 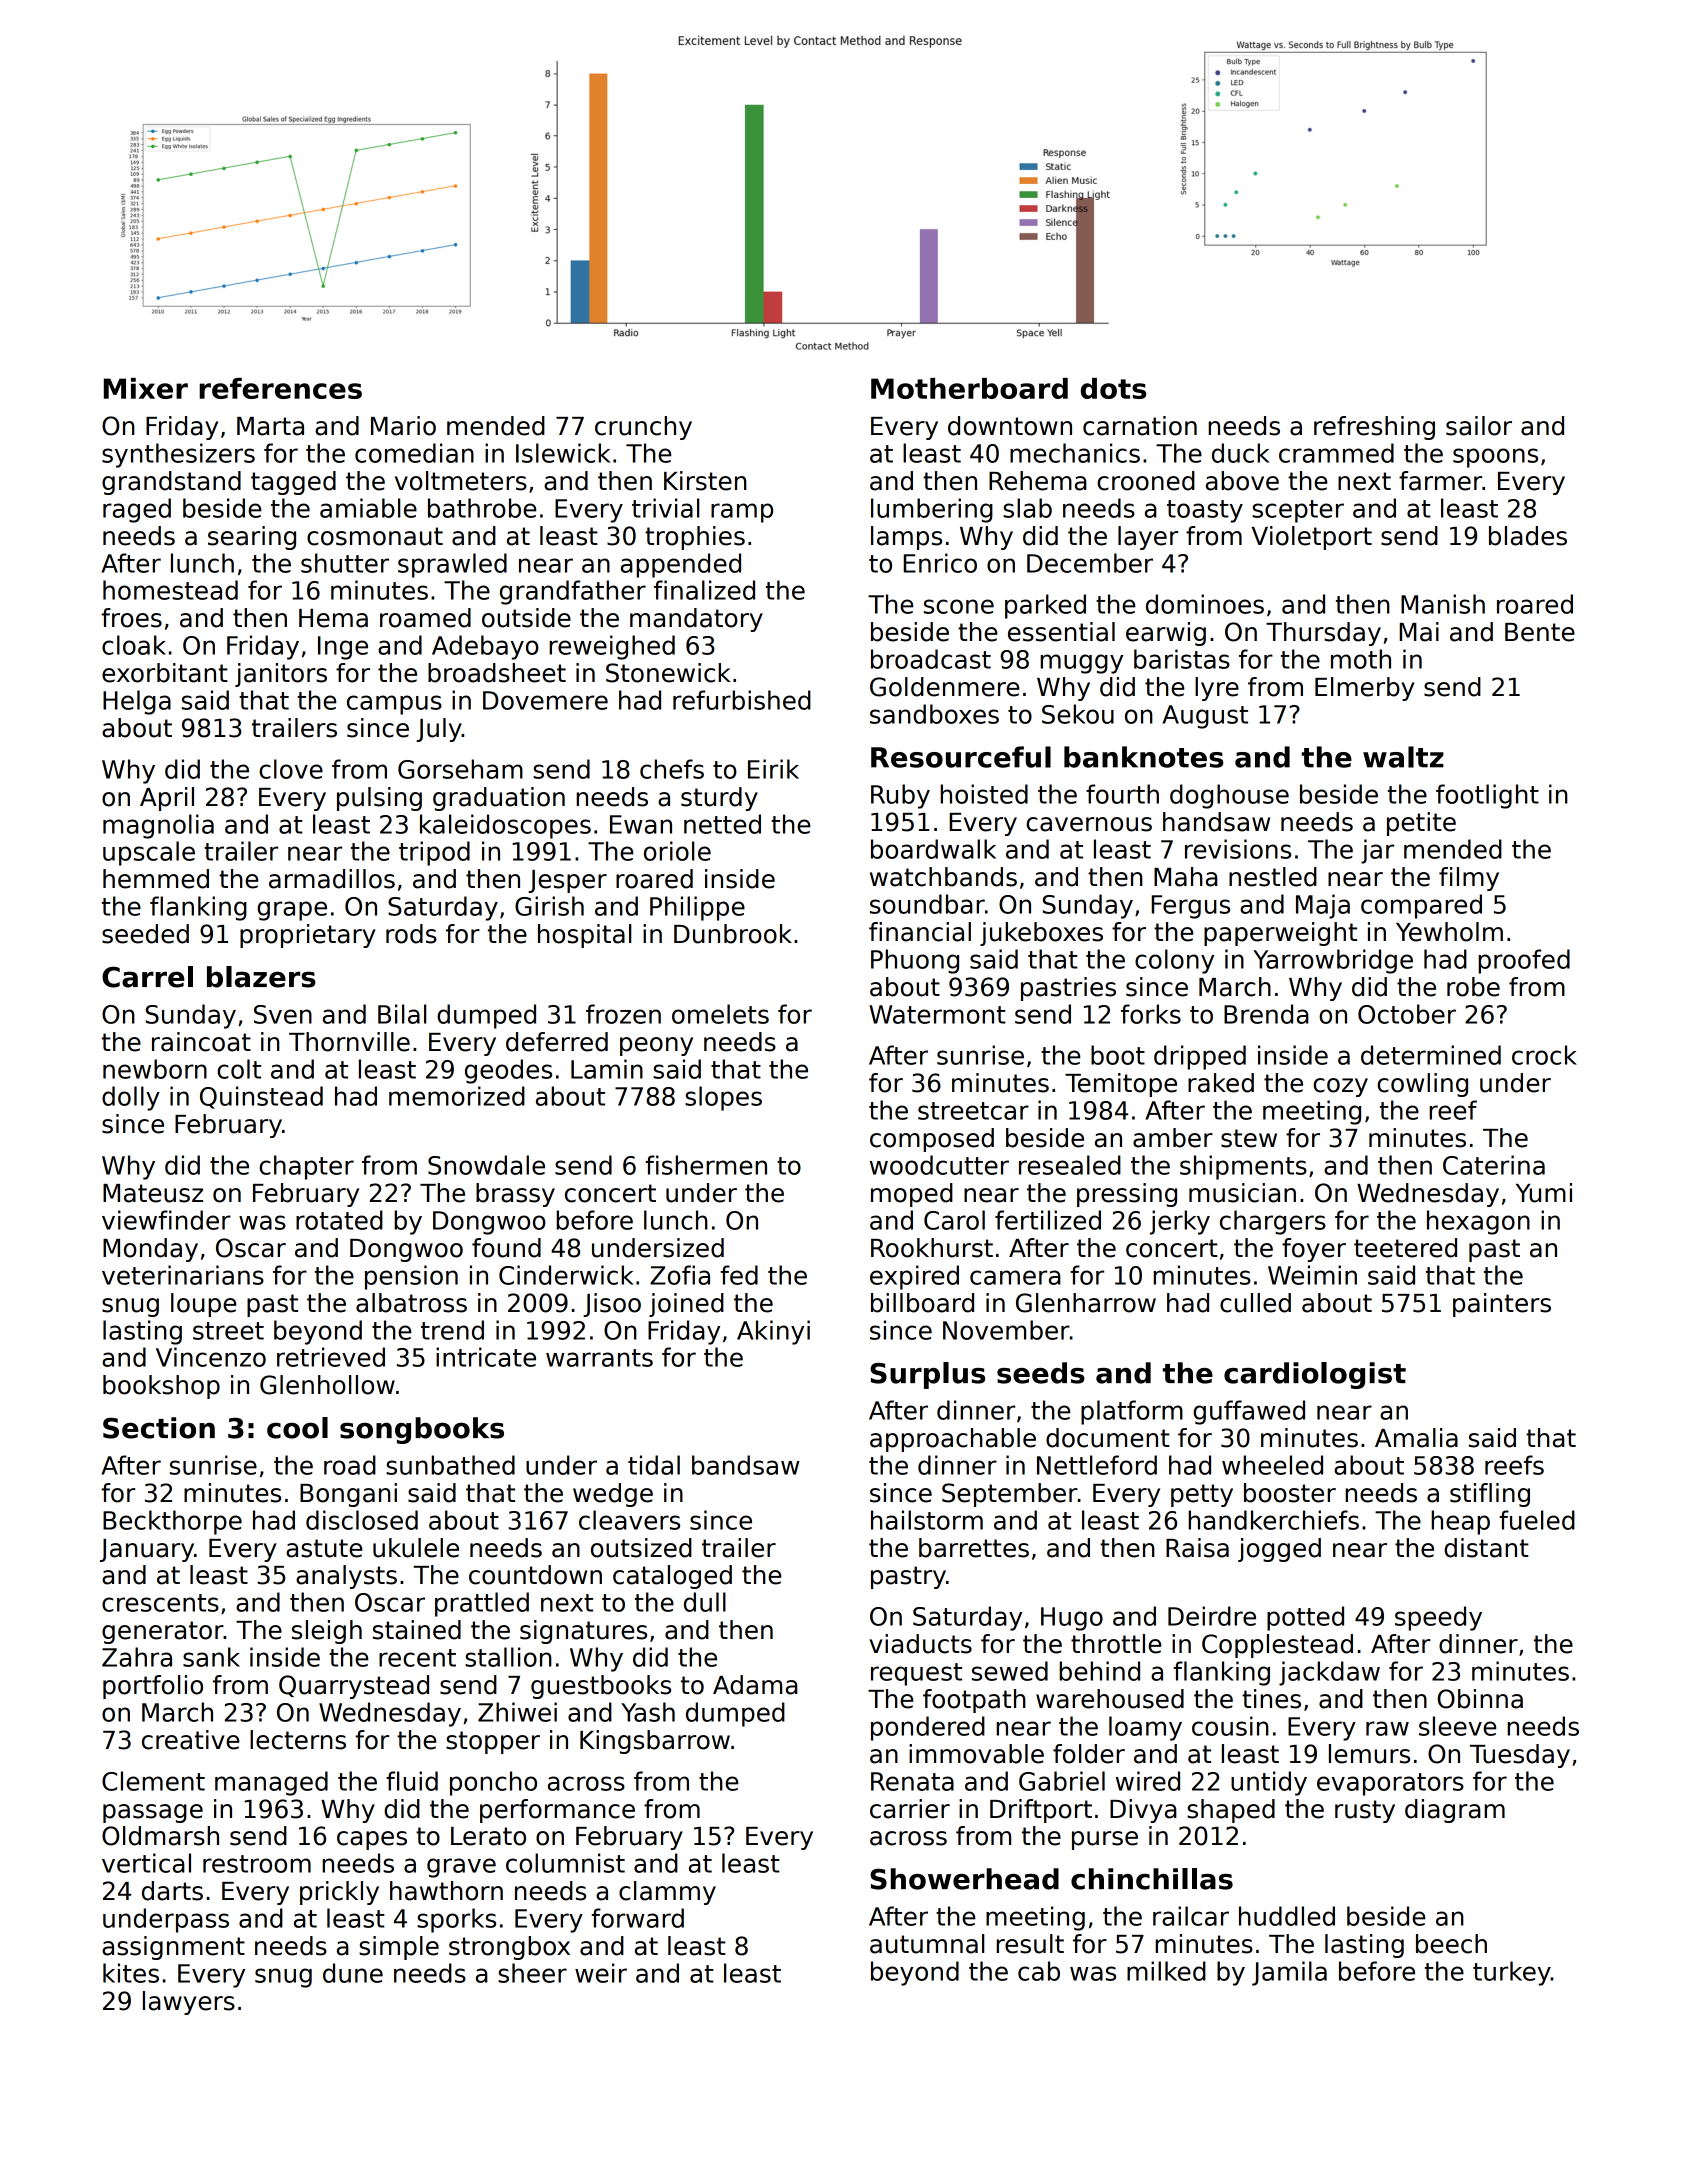 I want to click on Caterina, so click(x=1494, y=1165).
